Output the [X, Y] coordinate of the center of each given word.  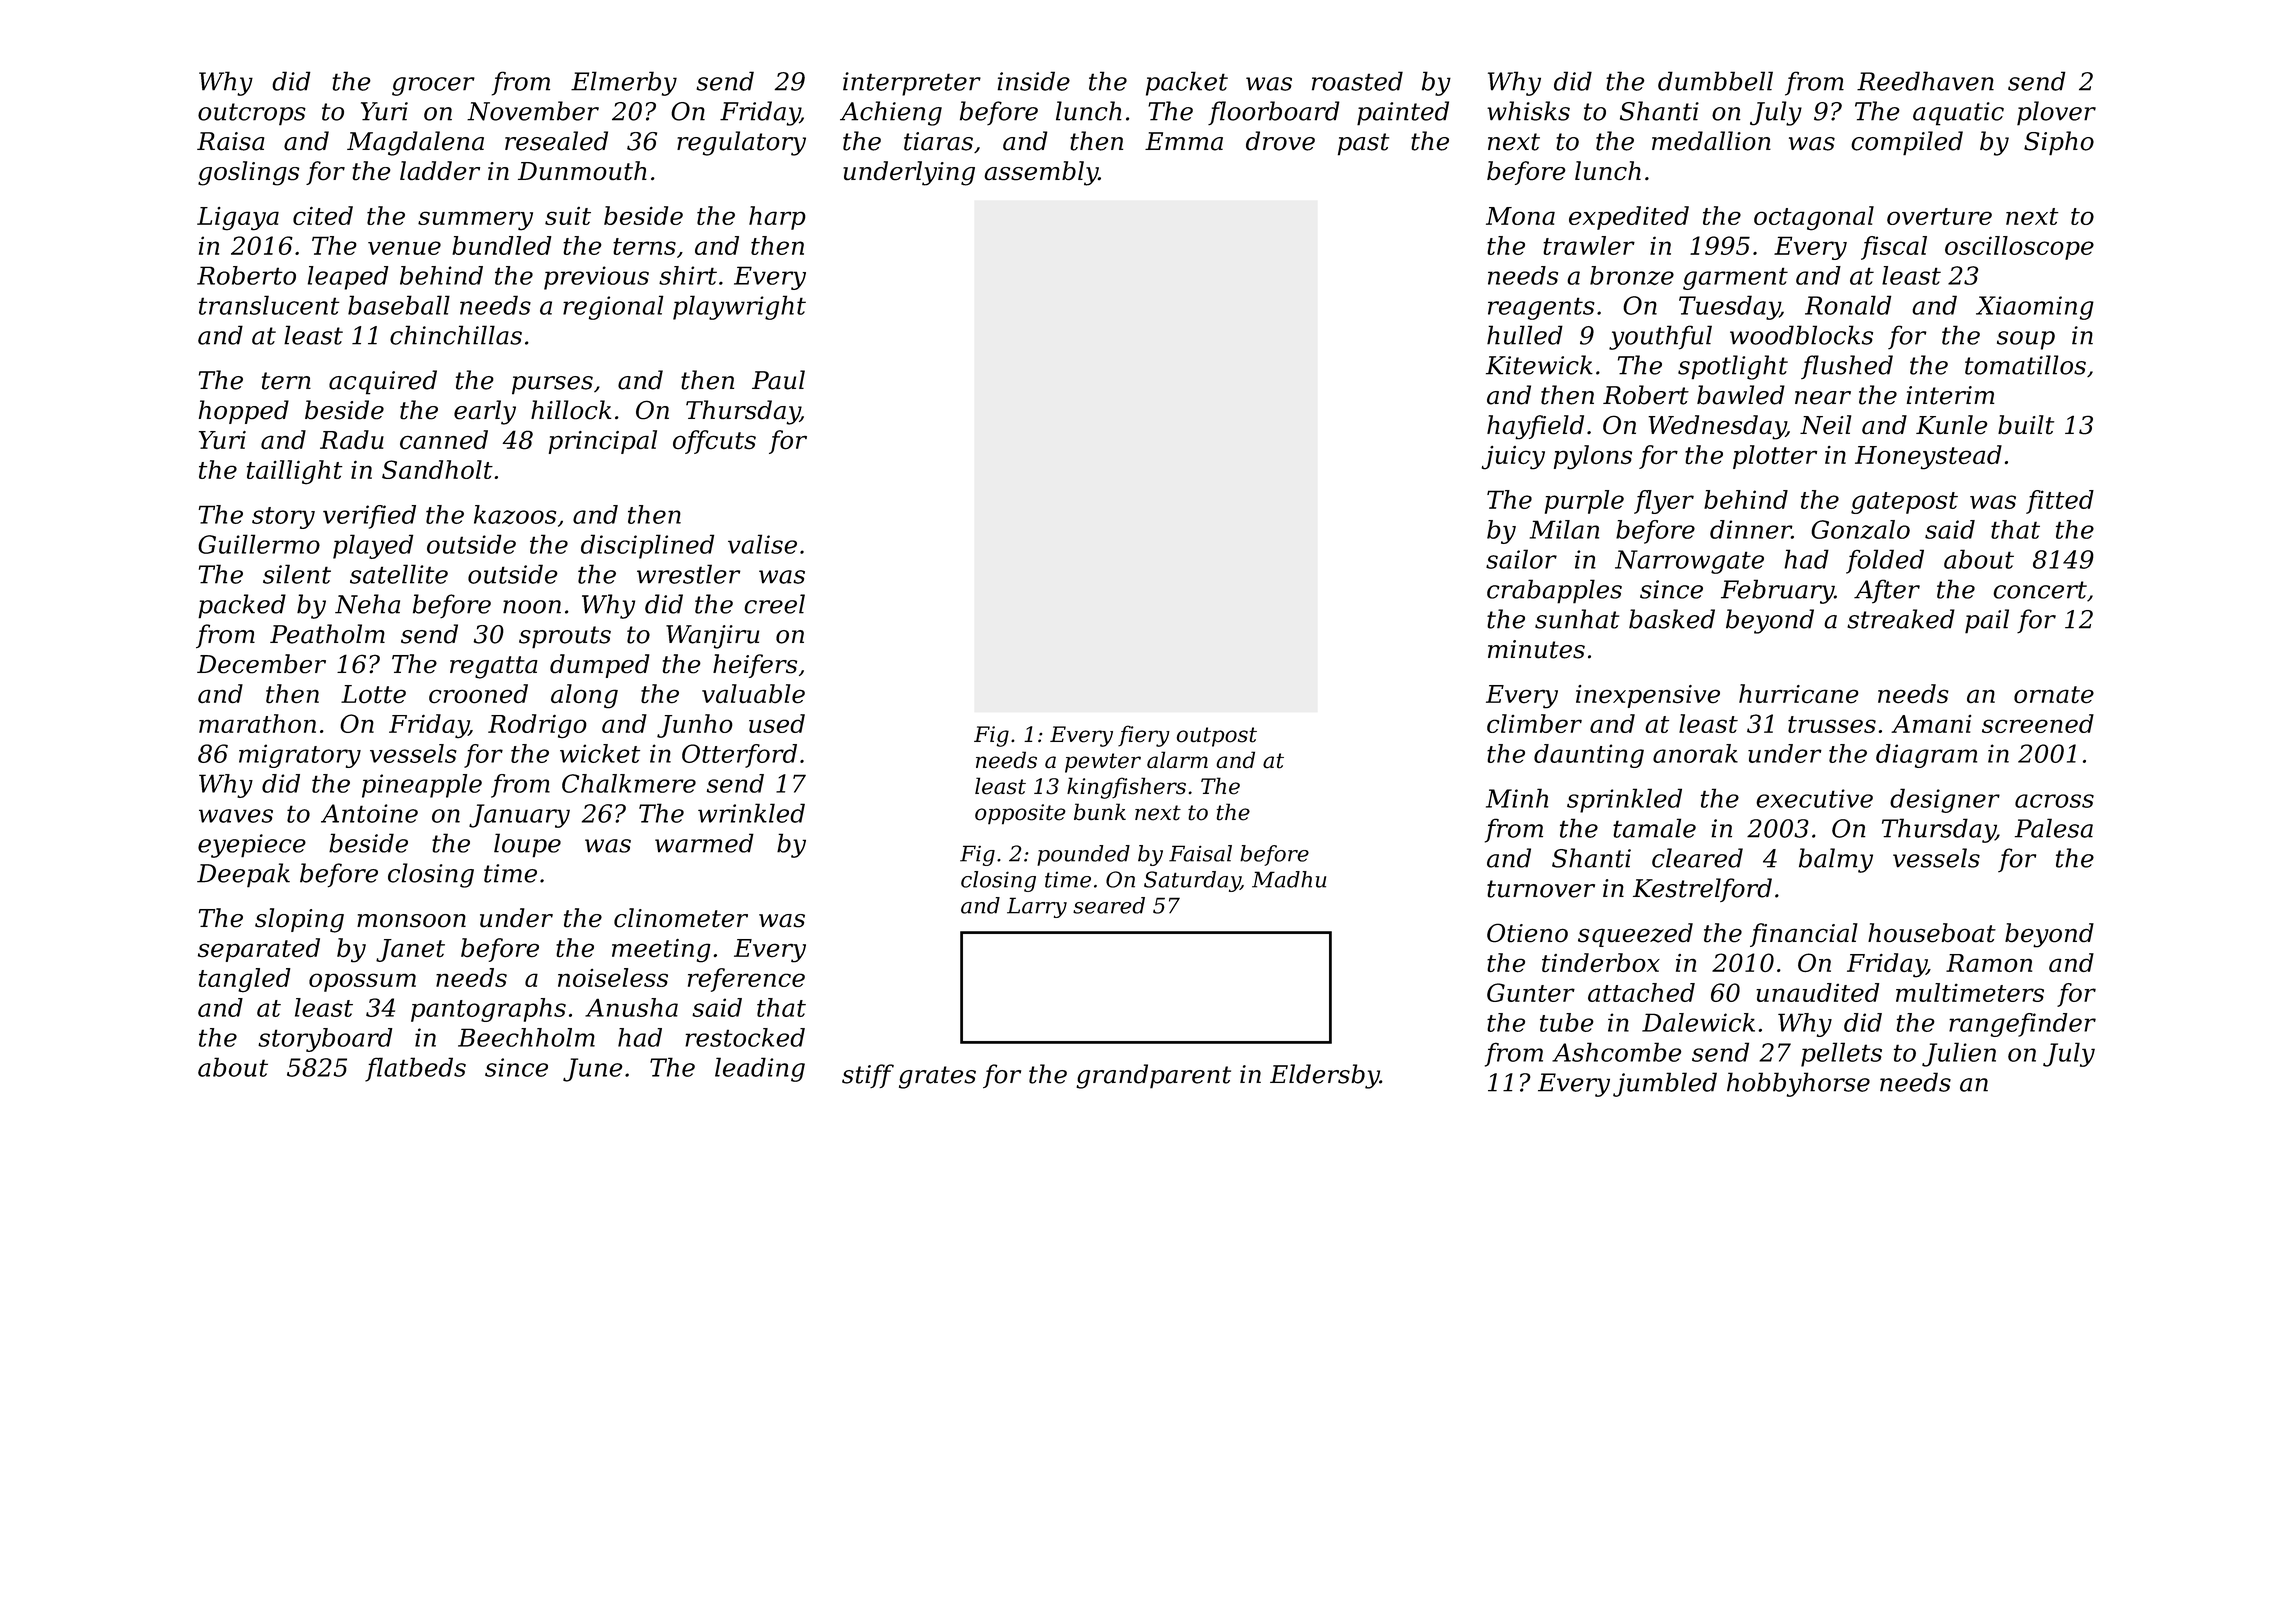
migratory [300, 756]
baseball [399, 305]
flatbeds [415, 1069]
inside [1033, 81]
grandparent [1153, 1076]
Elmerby [624, 83]
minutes [1536, 649]
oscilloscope [2019, 248]
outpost [1217, 737]
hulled [1525, 335]
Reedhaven [1925, 81]
